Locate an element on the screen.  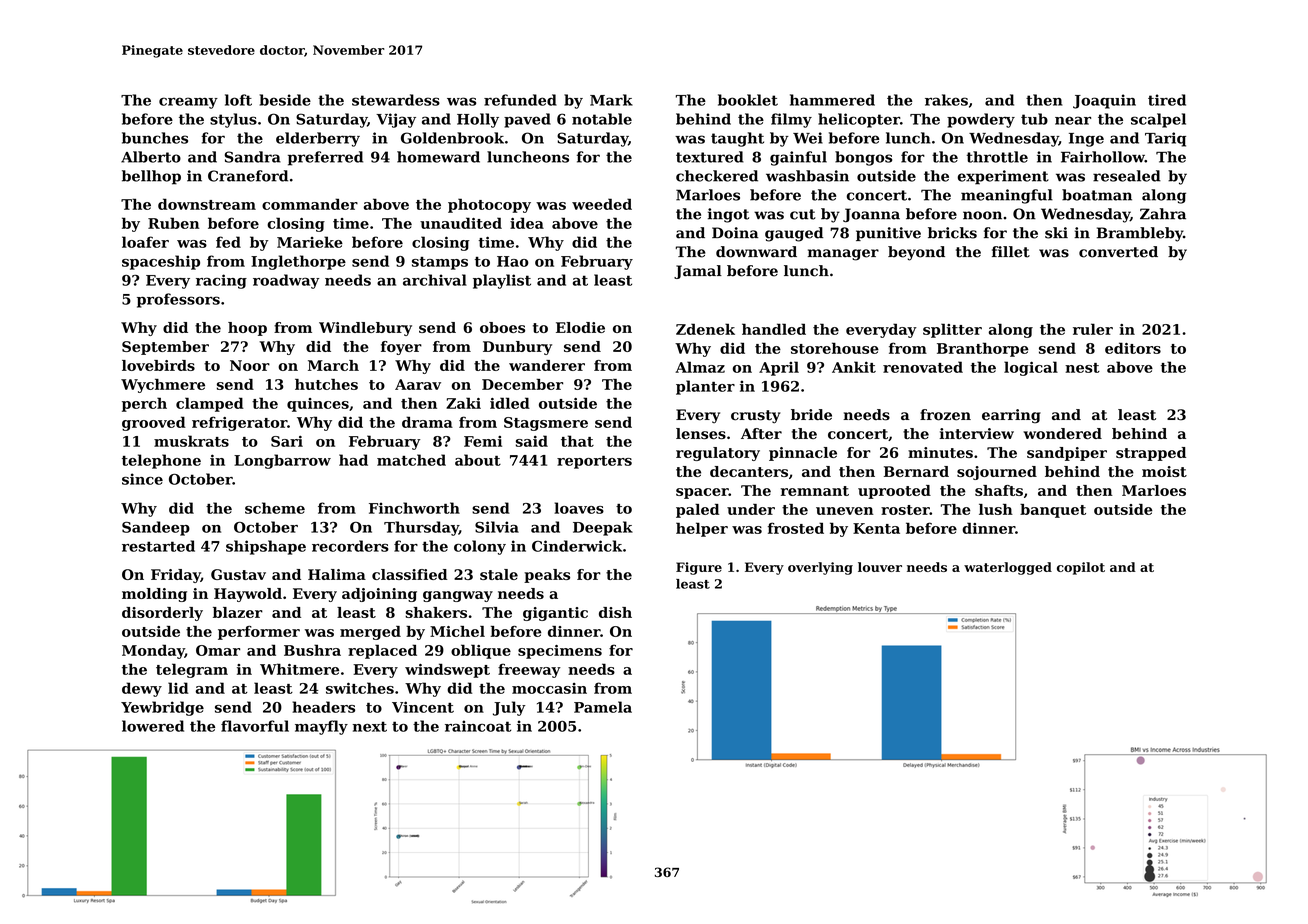
Vincent is located at coordinates (423, 707).
